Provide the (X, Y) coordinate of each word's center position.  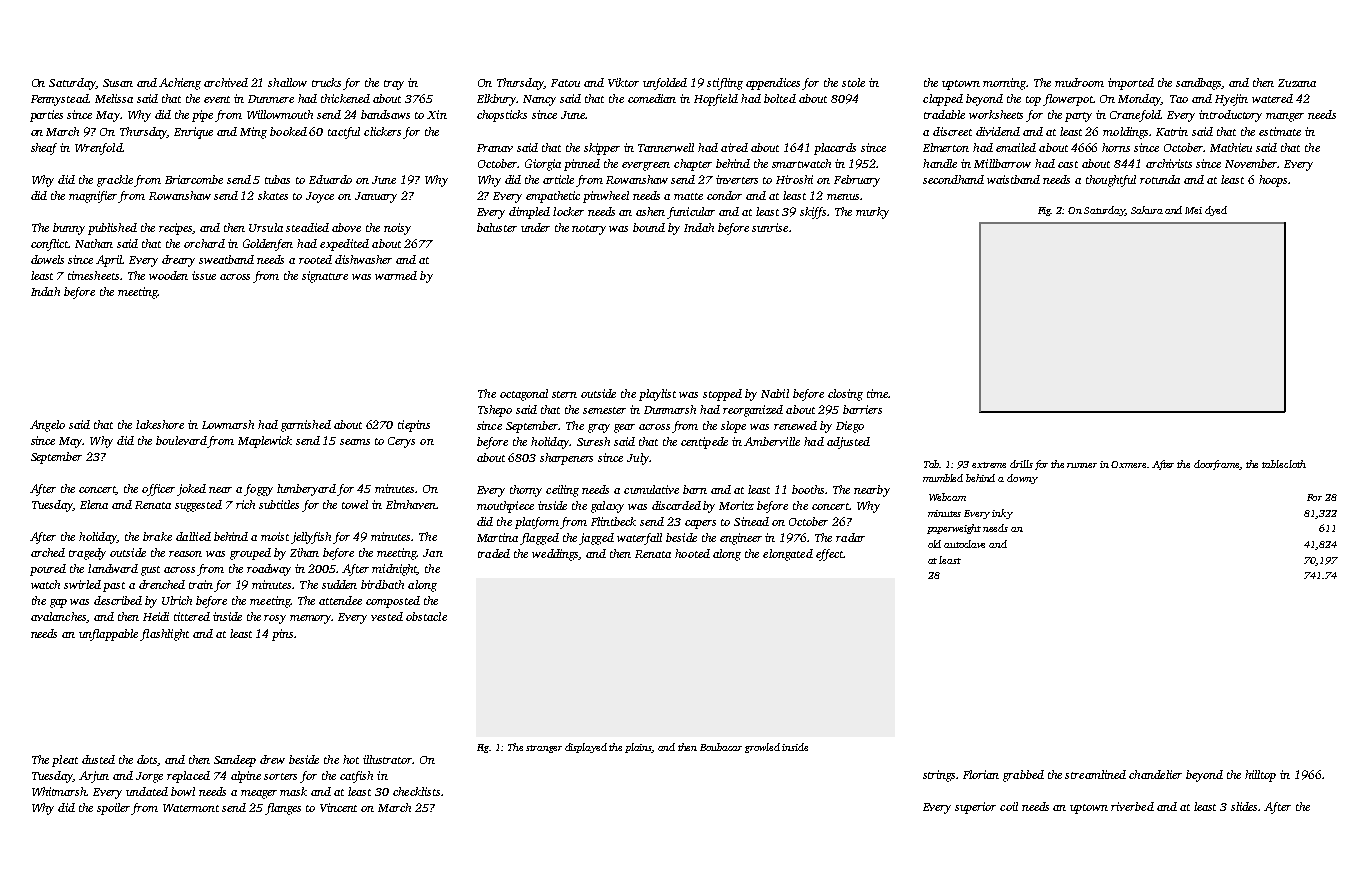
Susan (118, 83)
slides (1244, 806)
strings (939, 776)
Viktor (623, 82)
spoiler (114, 809)
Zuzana (1297, 83)
